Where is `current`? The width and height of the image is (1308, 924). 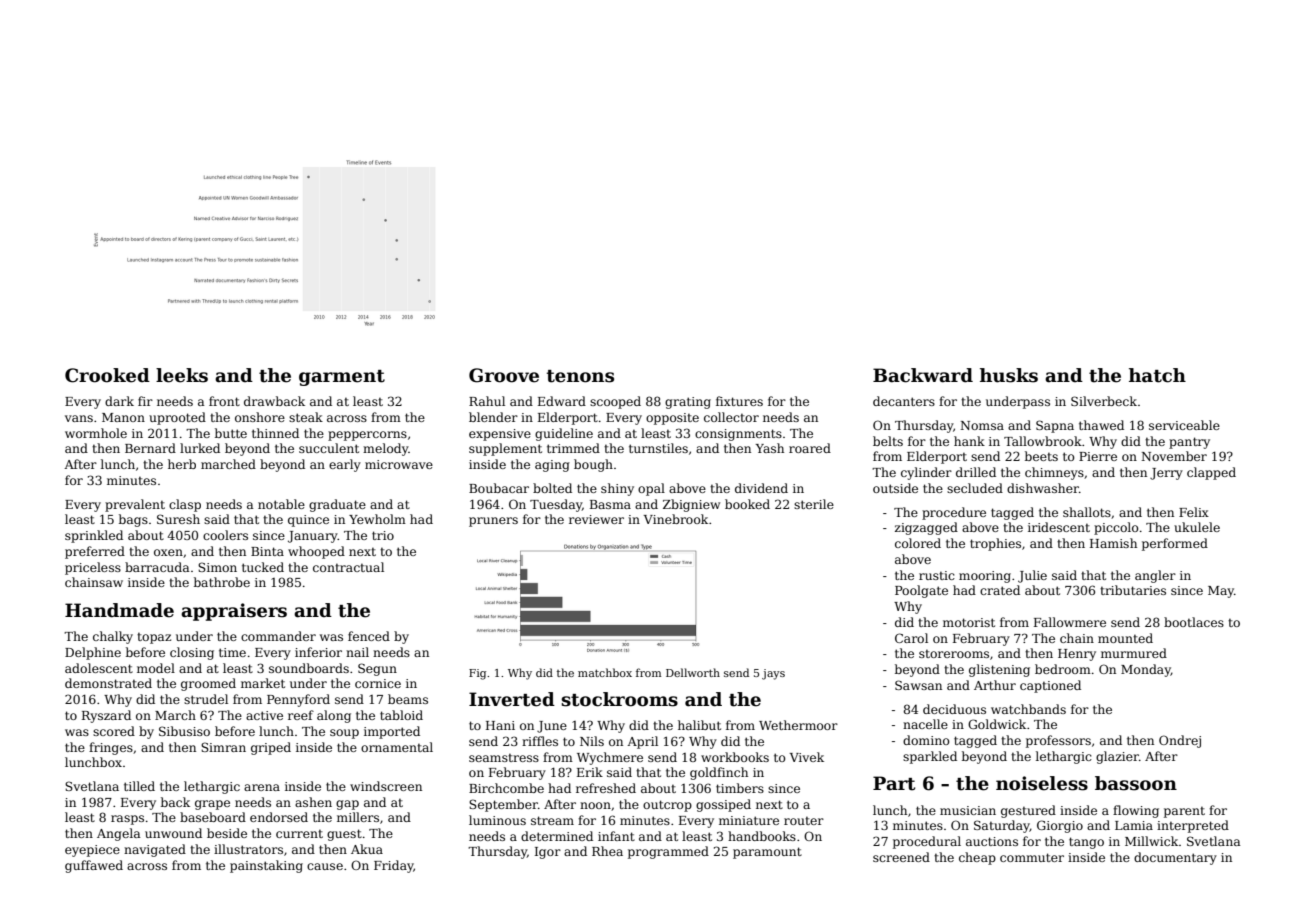
current is located at coordinates (299, 834).
